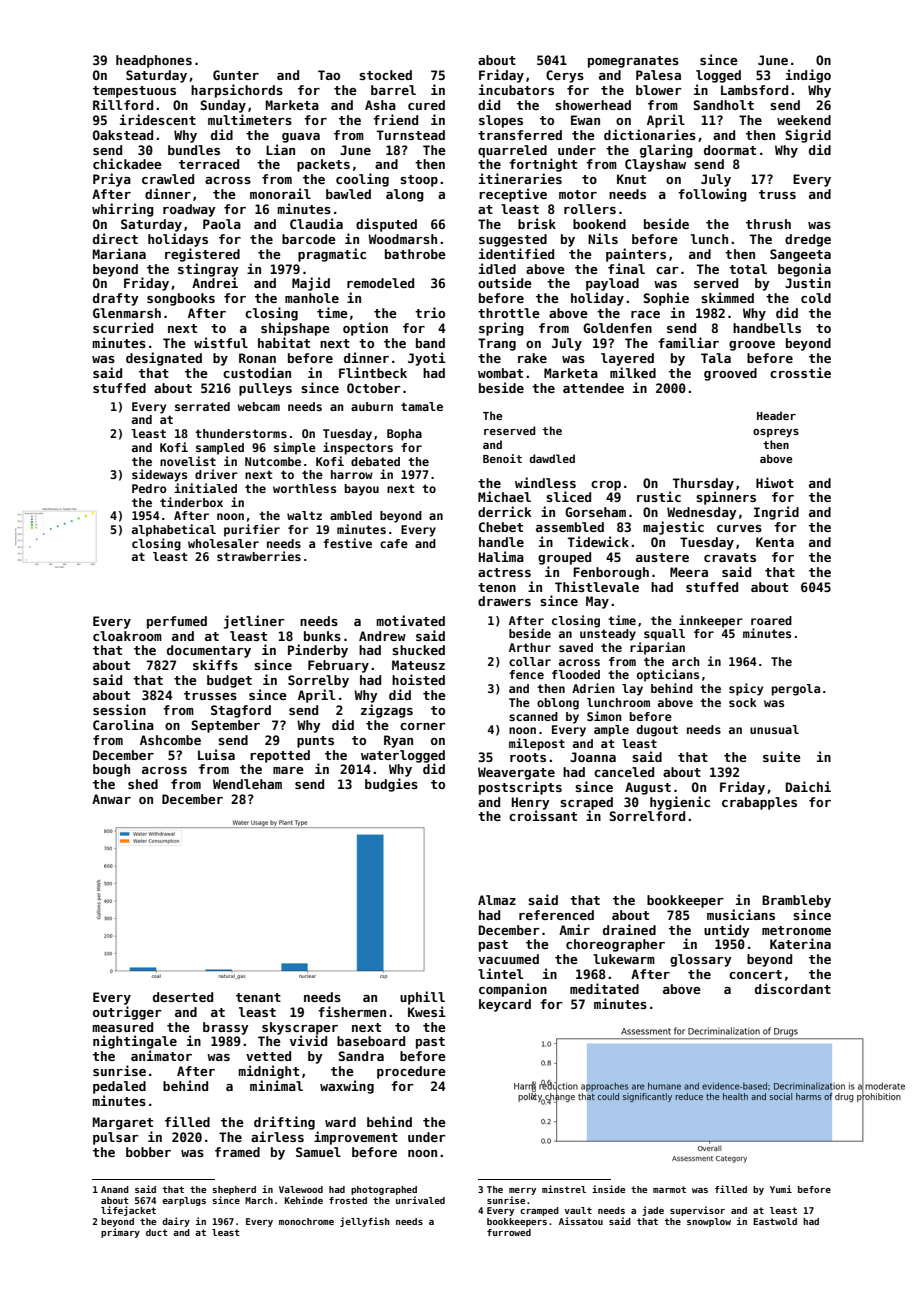  I want to click on motor, so click(578, 194).
